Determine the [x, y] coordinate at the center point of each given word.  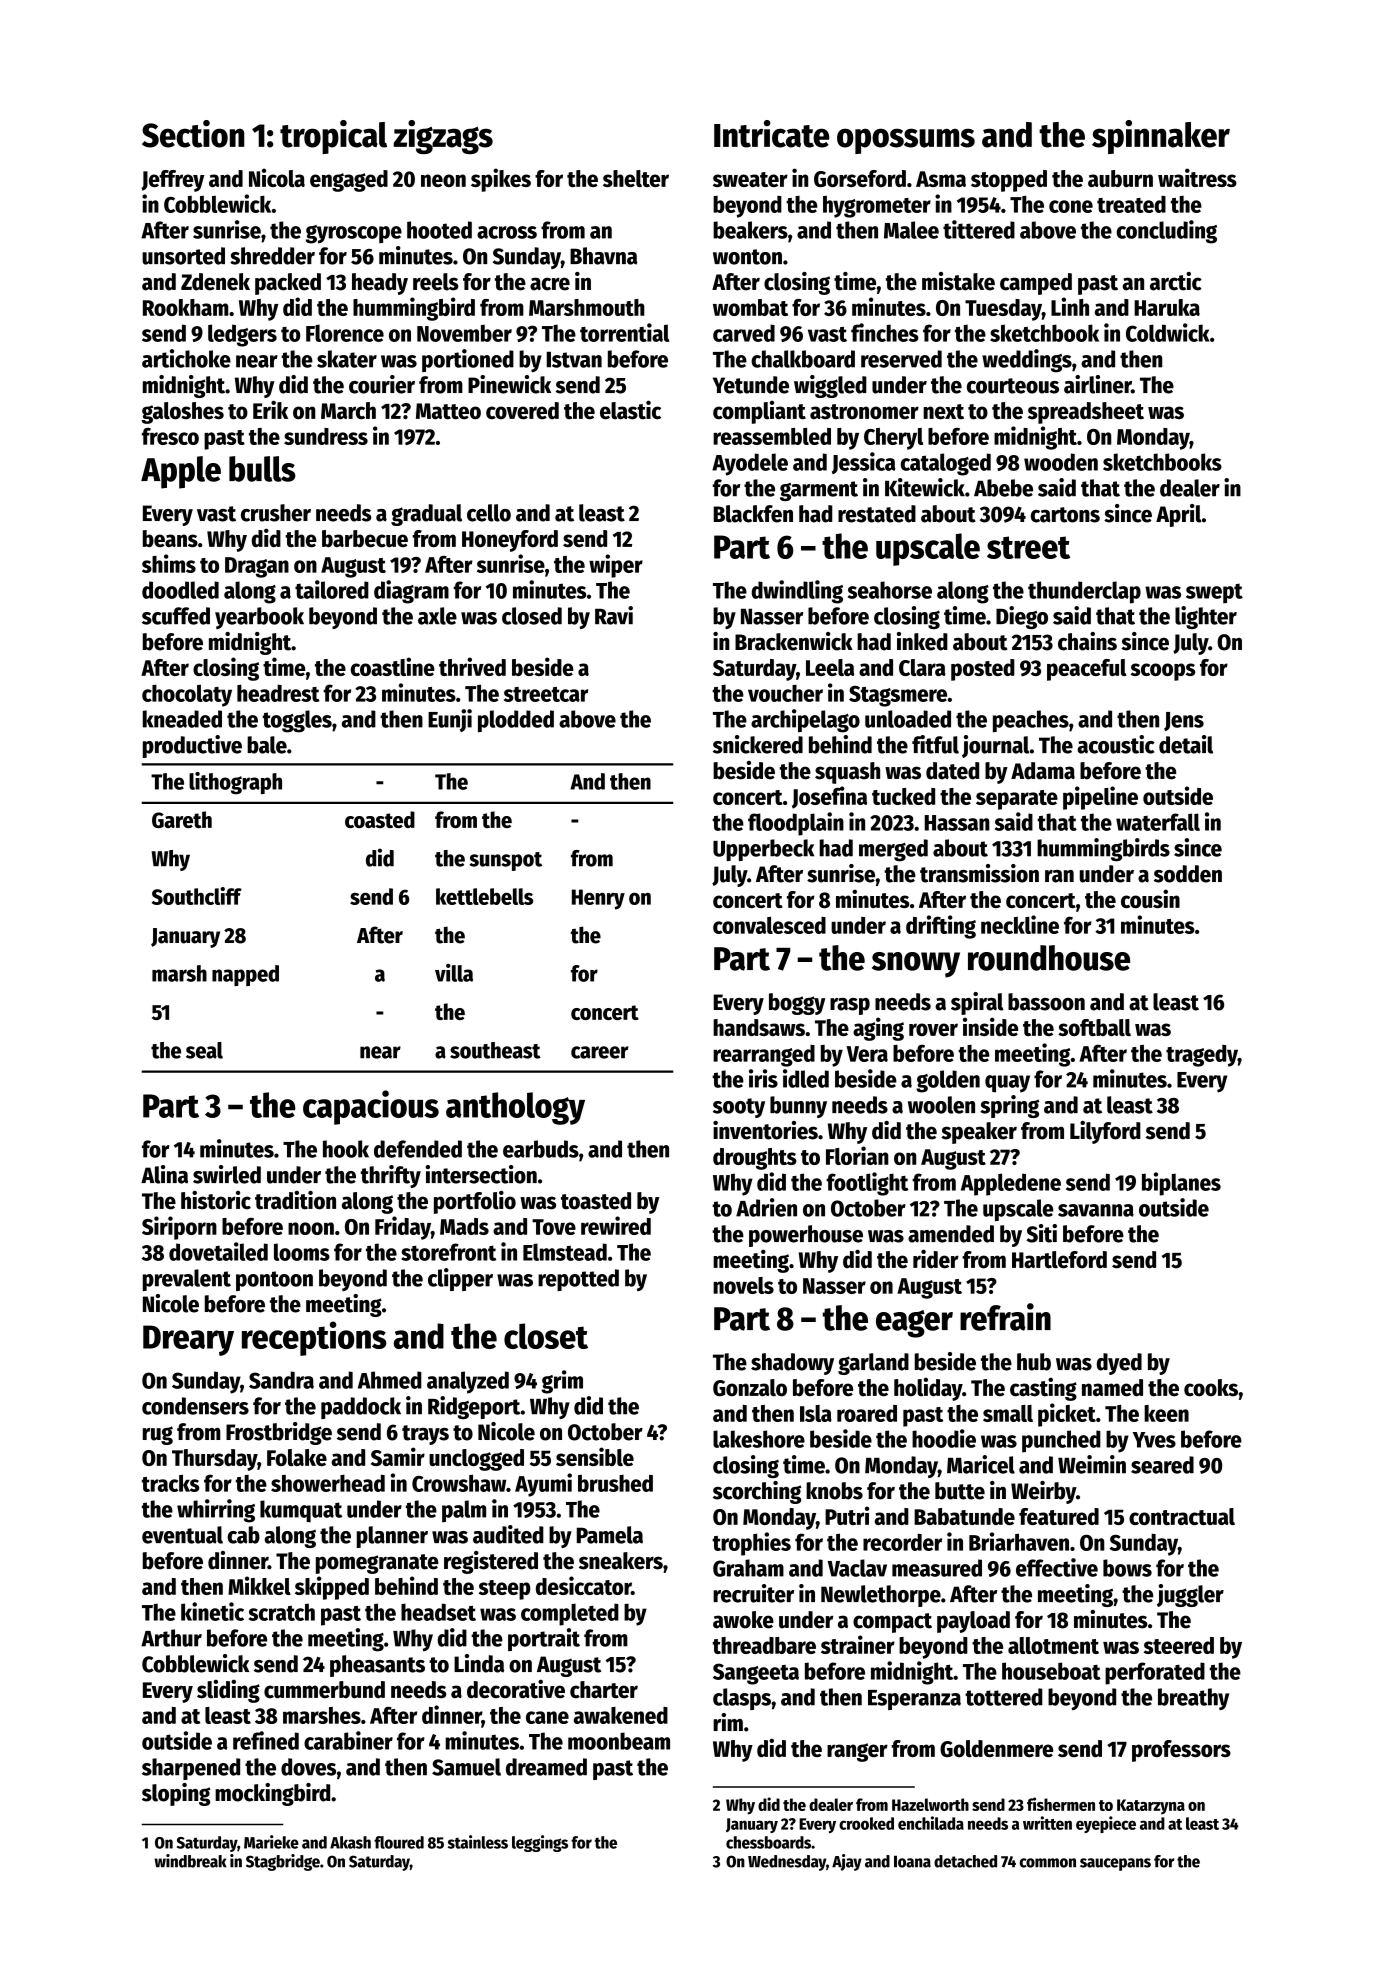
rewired [616, 1225]
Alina [164, 1174]
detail [1186, 744]
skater [347, 359]
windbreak [190, 1861]
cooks [1211, 1388]
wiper [616, 566]
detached [965, 1861]
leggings [540, 1843]
